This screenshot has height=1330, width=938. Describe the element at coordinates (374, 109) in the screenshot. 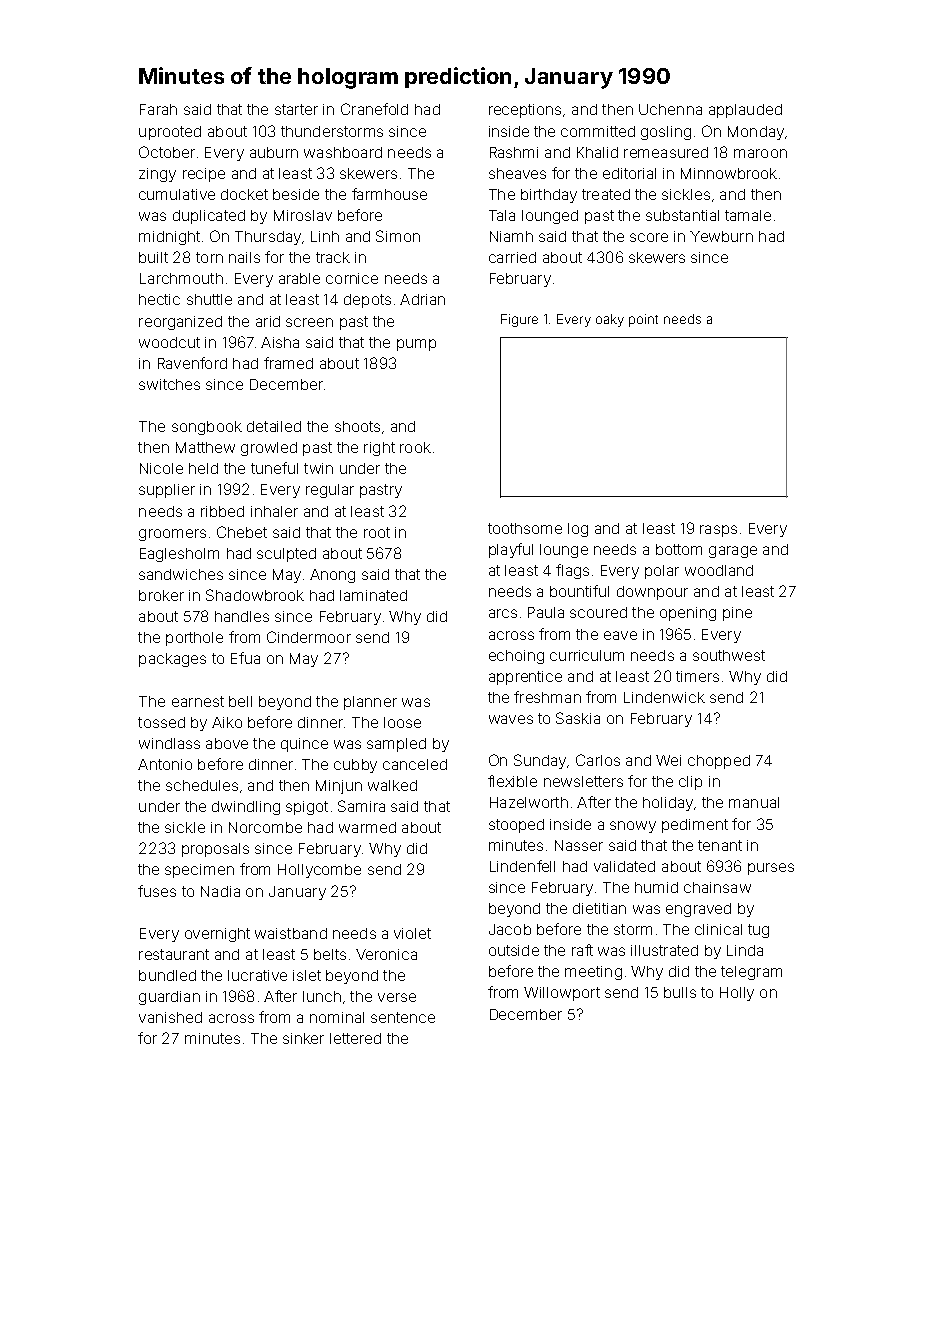

I see `Cranefold` at that location.
